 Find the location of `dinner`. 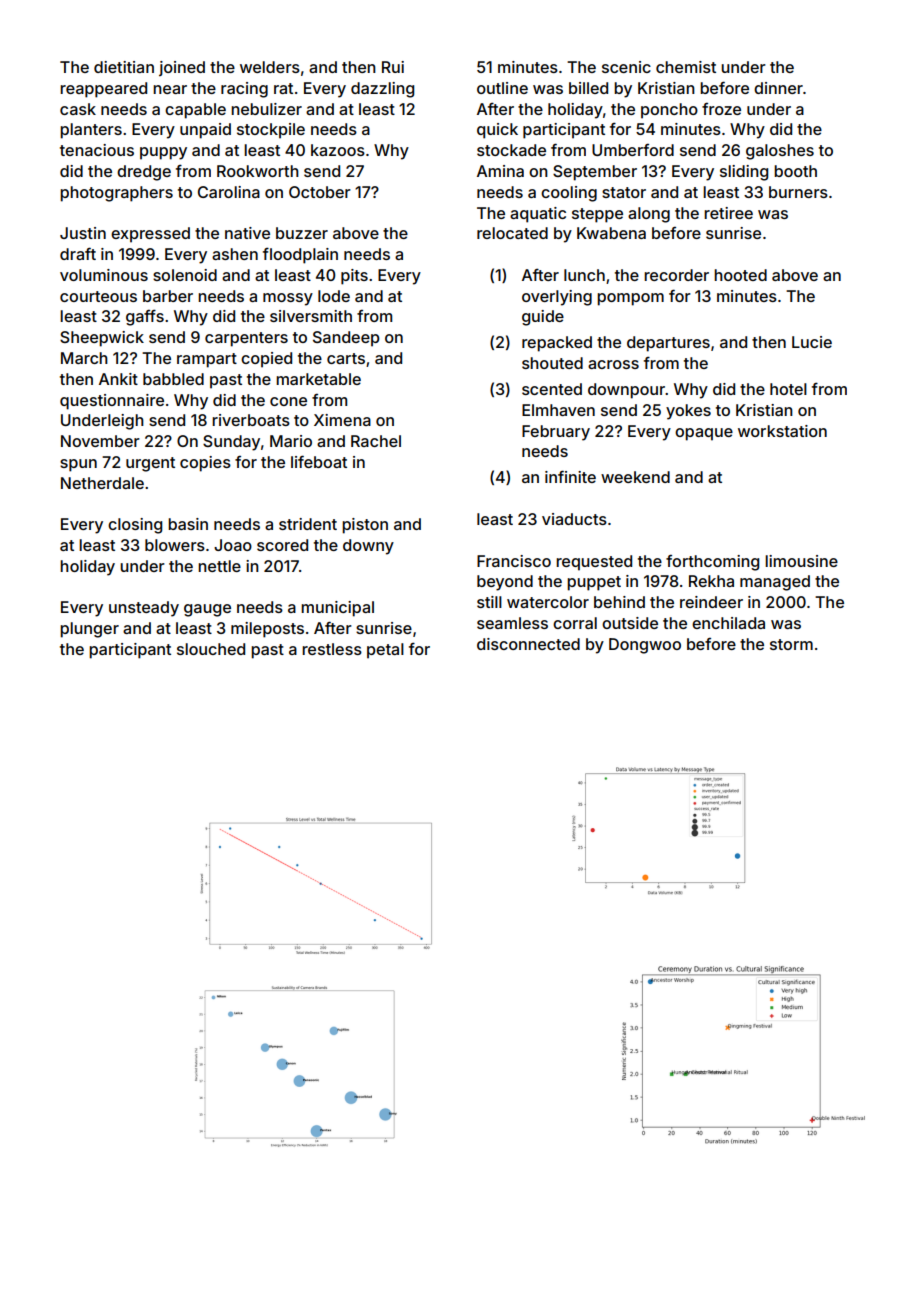

dinner is located at coordinates (778, 88).
